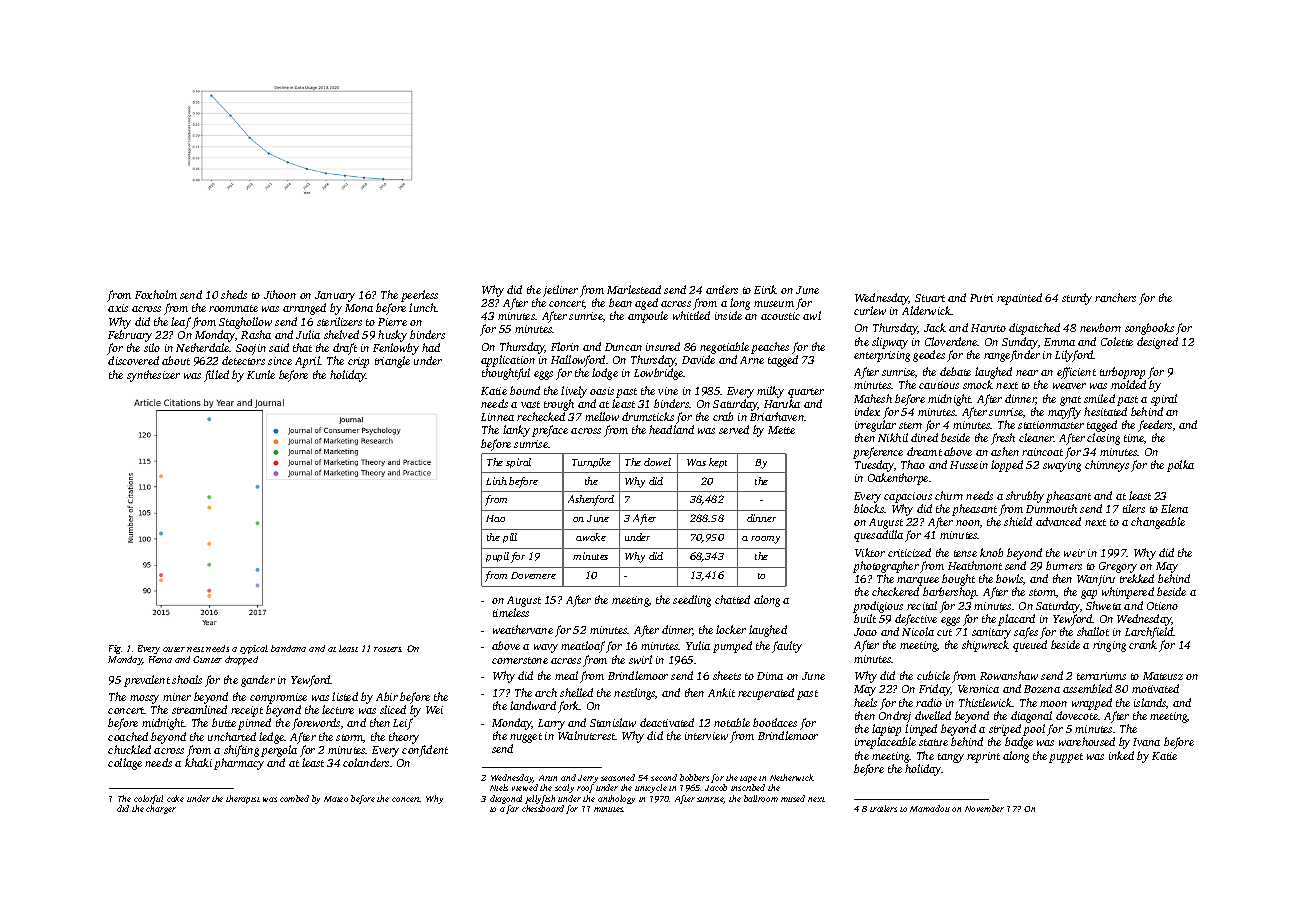 This document has width=1308, height=924. Describe the element at coordinates (224, 722) in the document. I see `butte` at that location.
